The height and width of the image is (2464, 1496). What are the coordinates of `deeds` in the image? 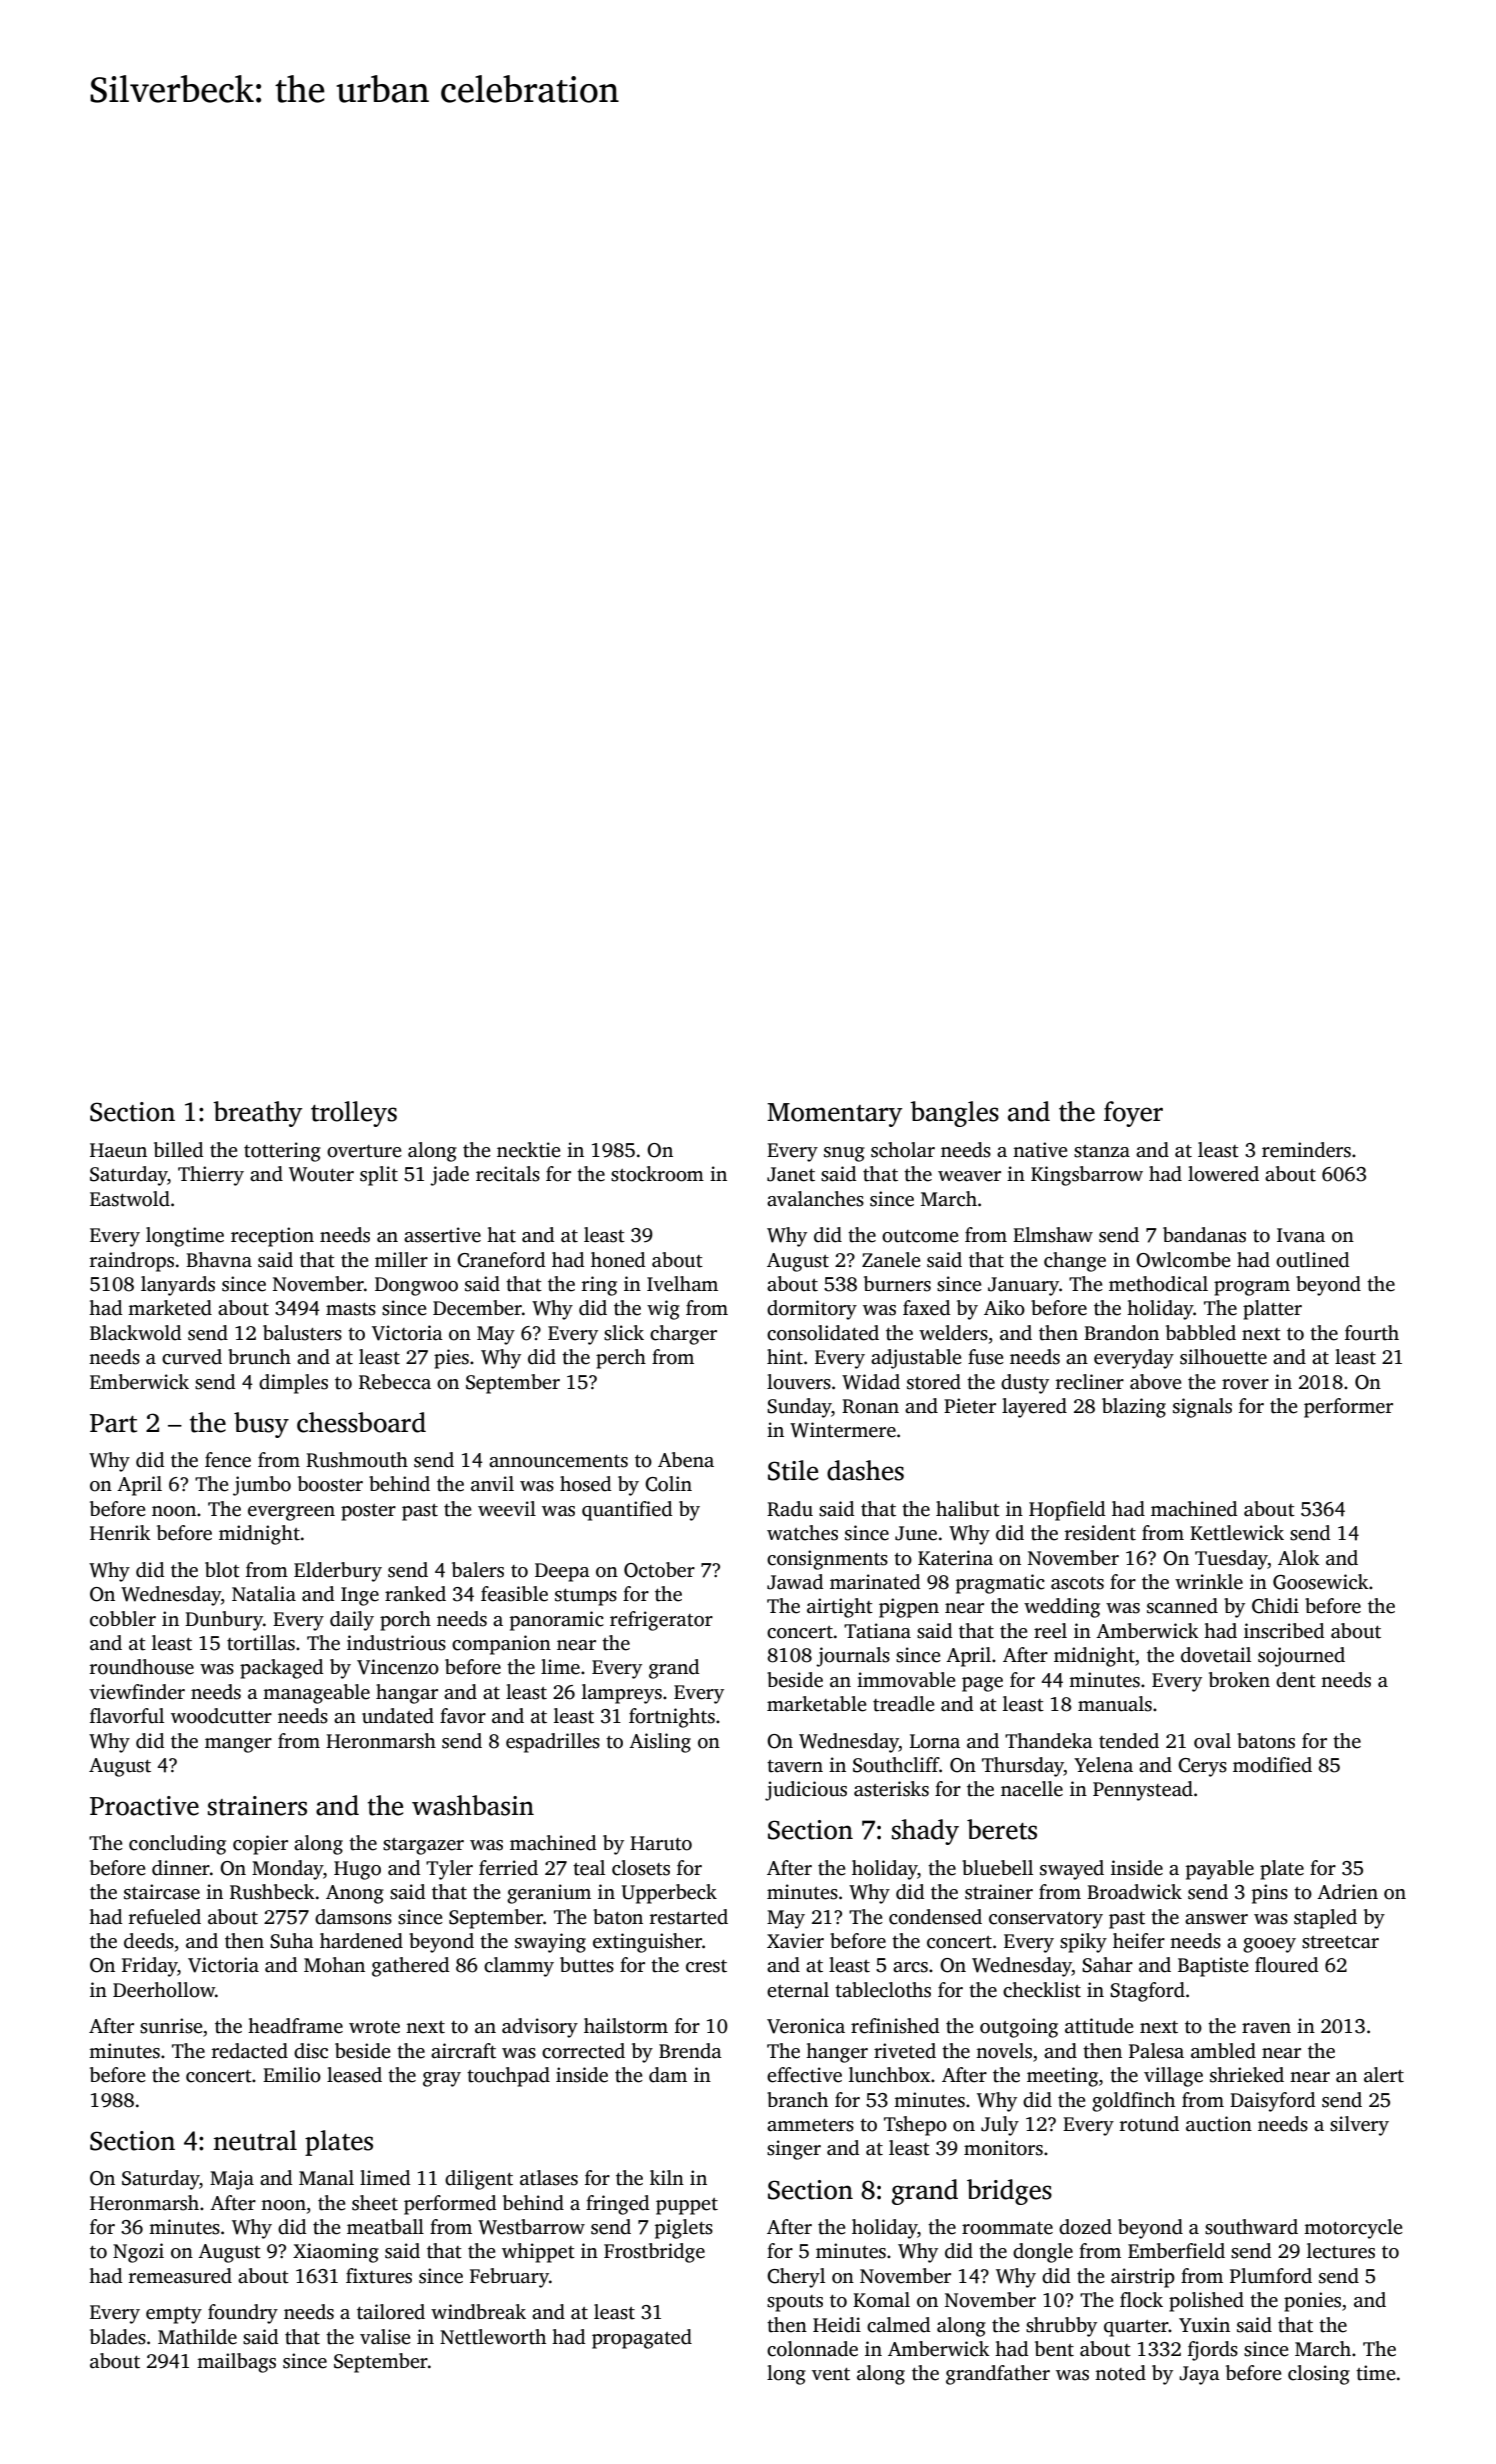 It's located at (149, 1941).
